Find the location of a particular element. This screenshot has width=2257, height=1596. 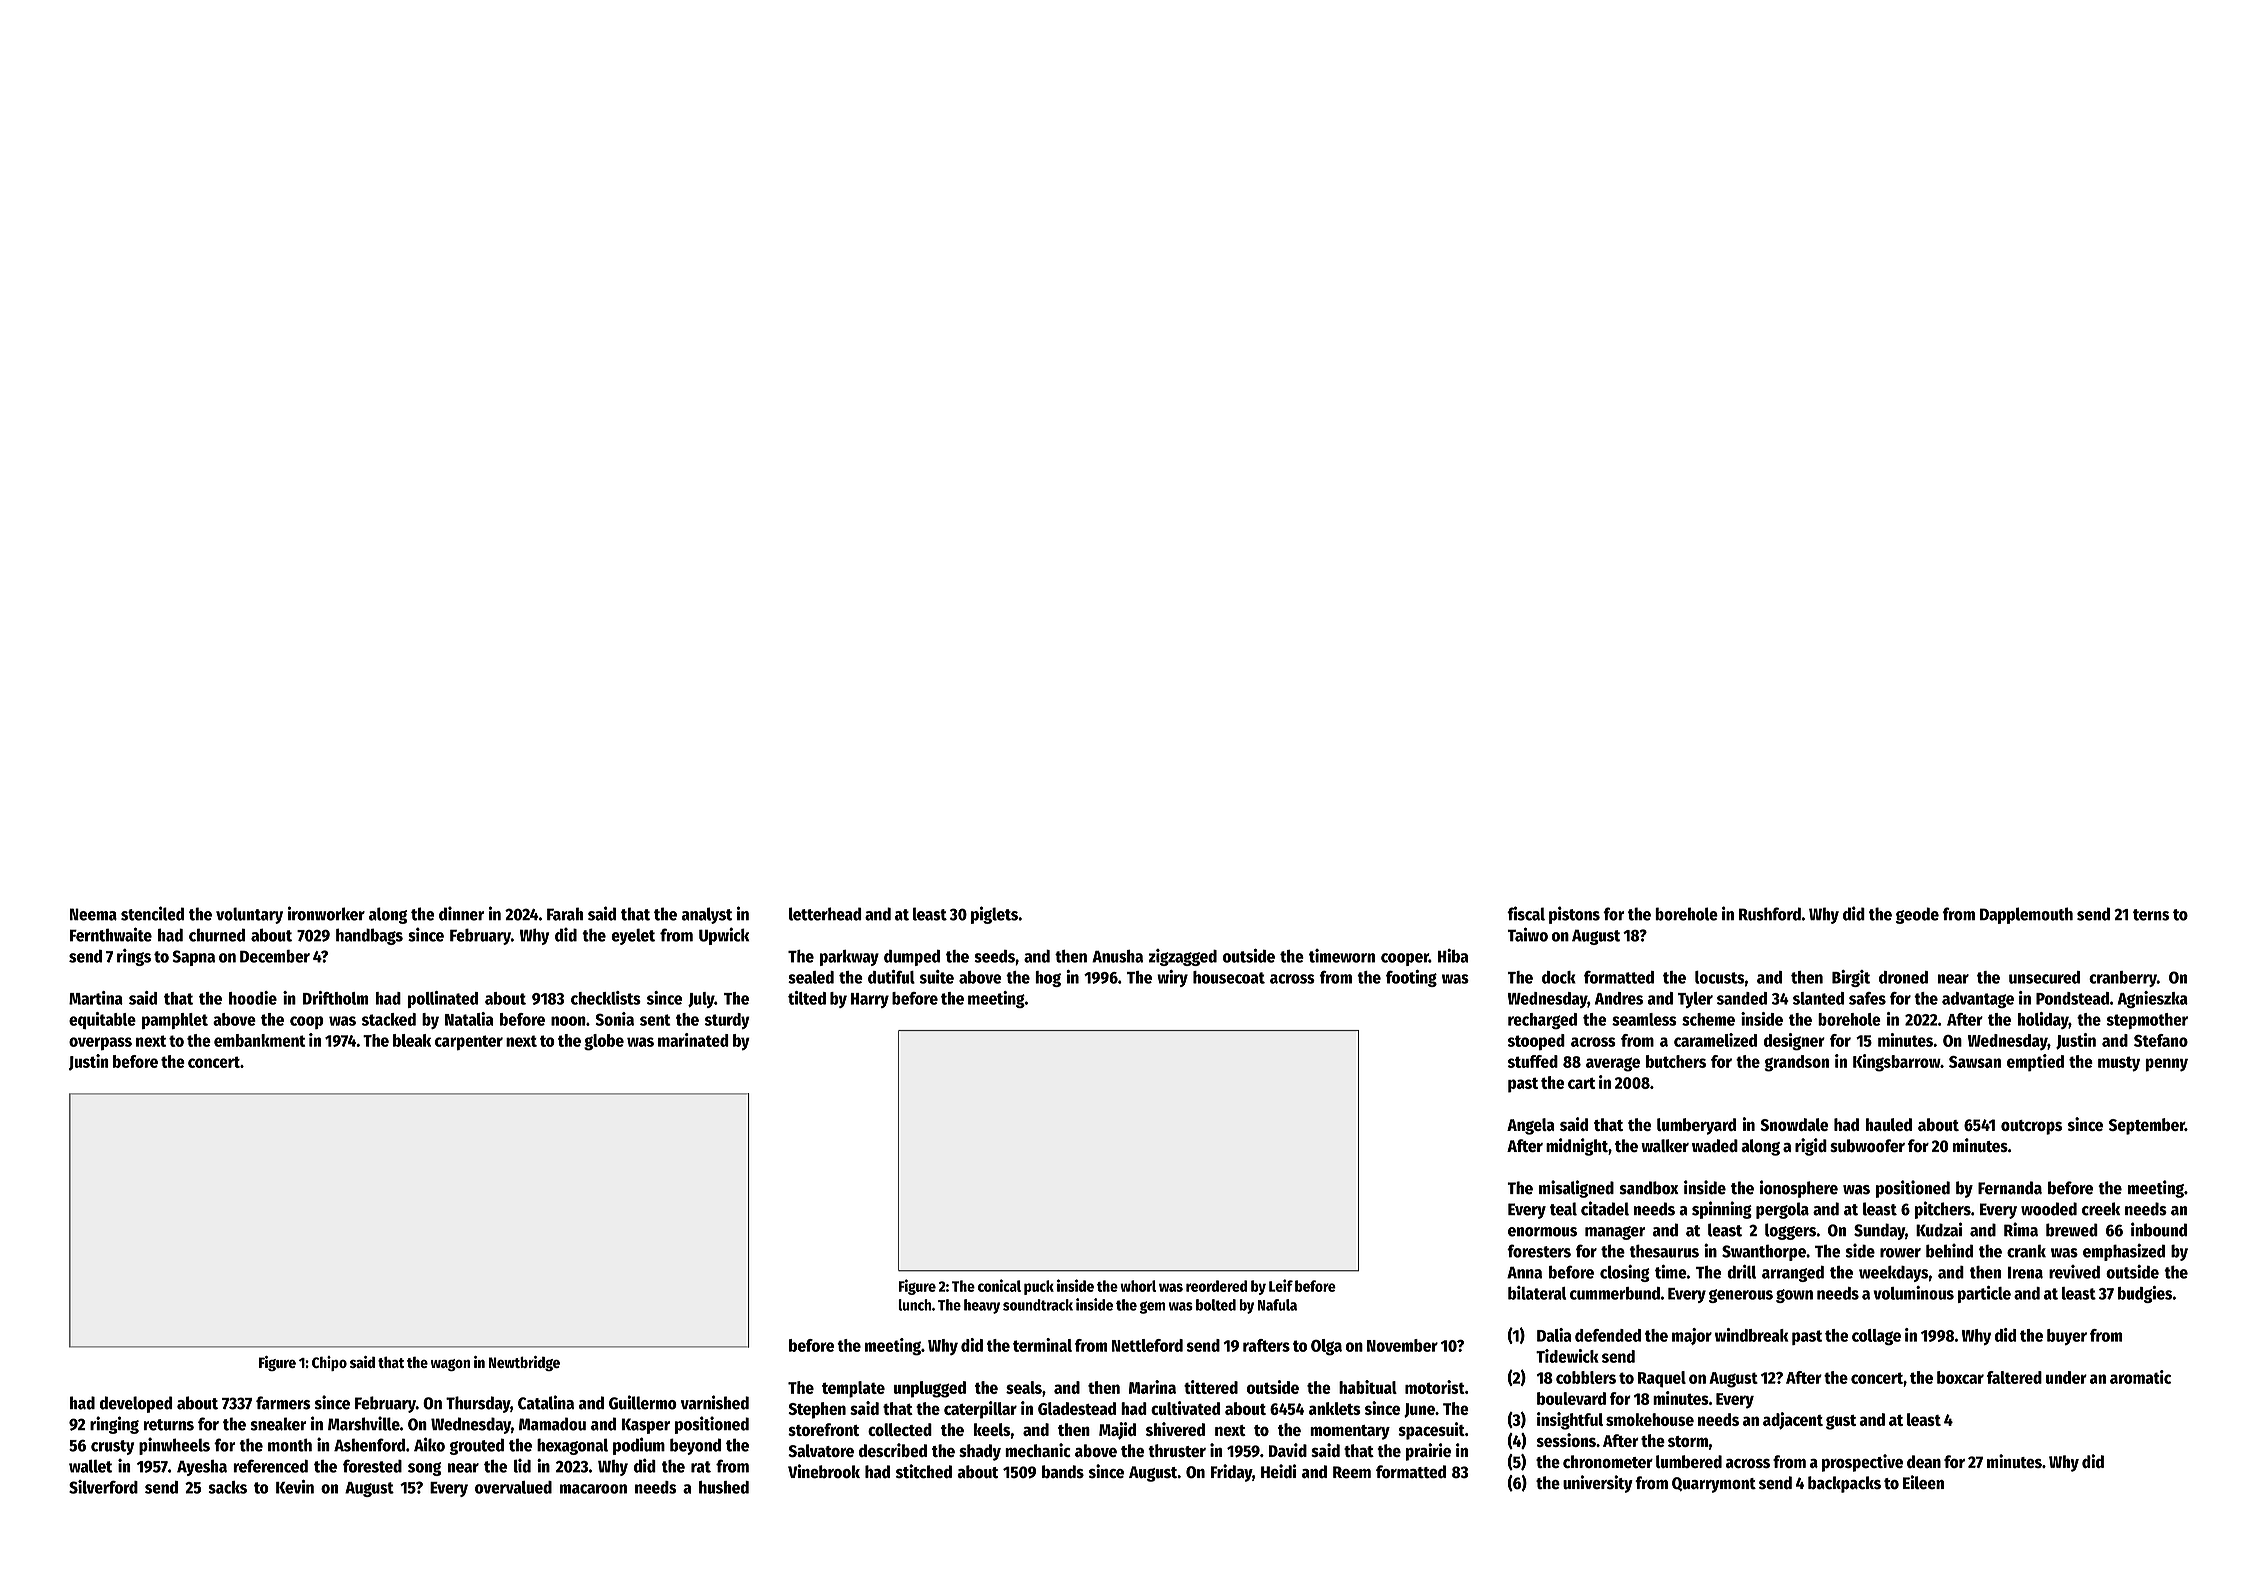

penny is located at coordinates (2166, 1065).
